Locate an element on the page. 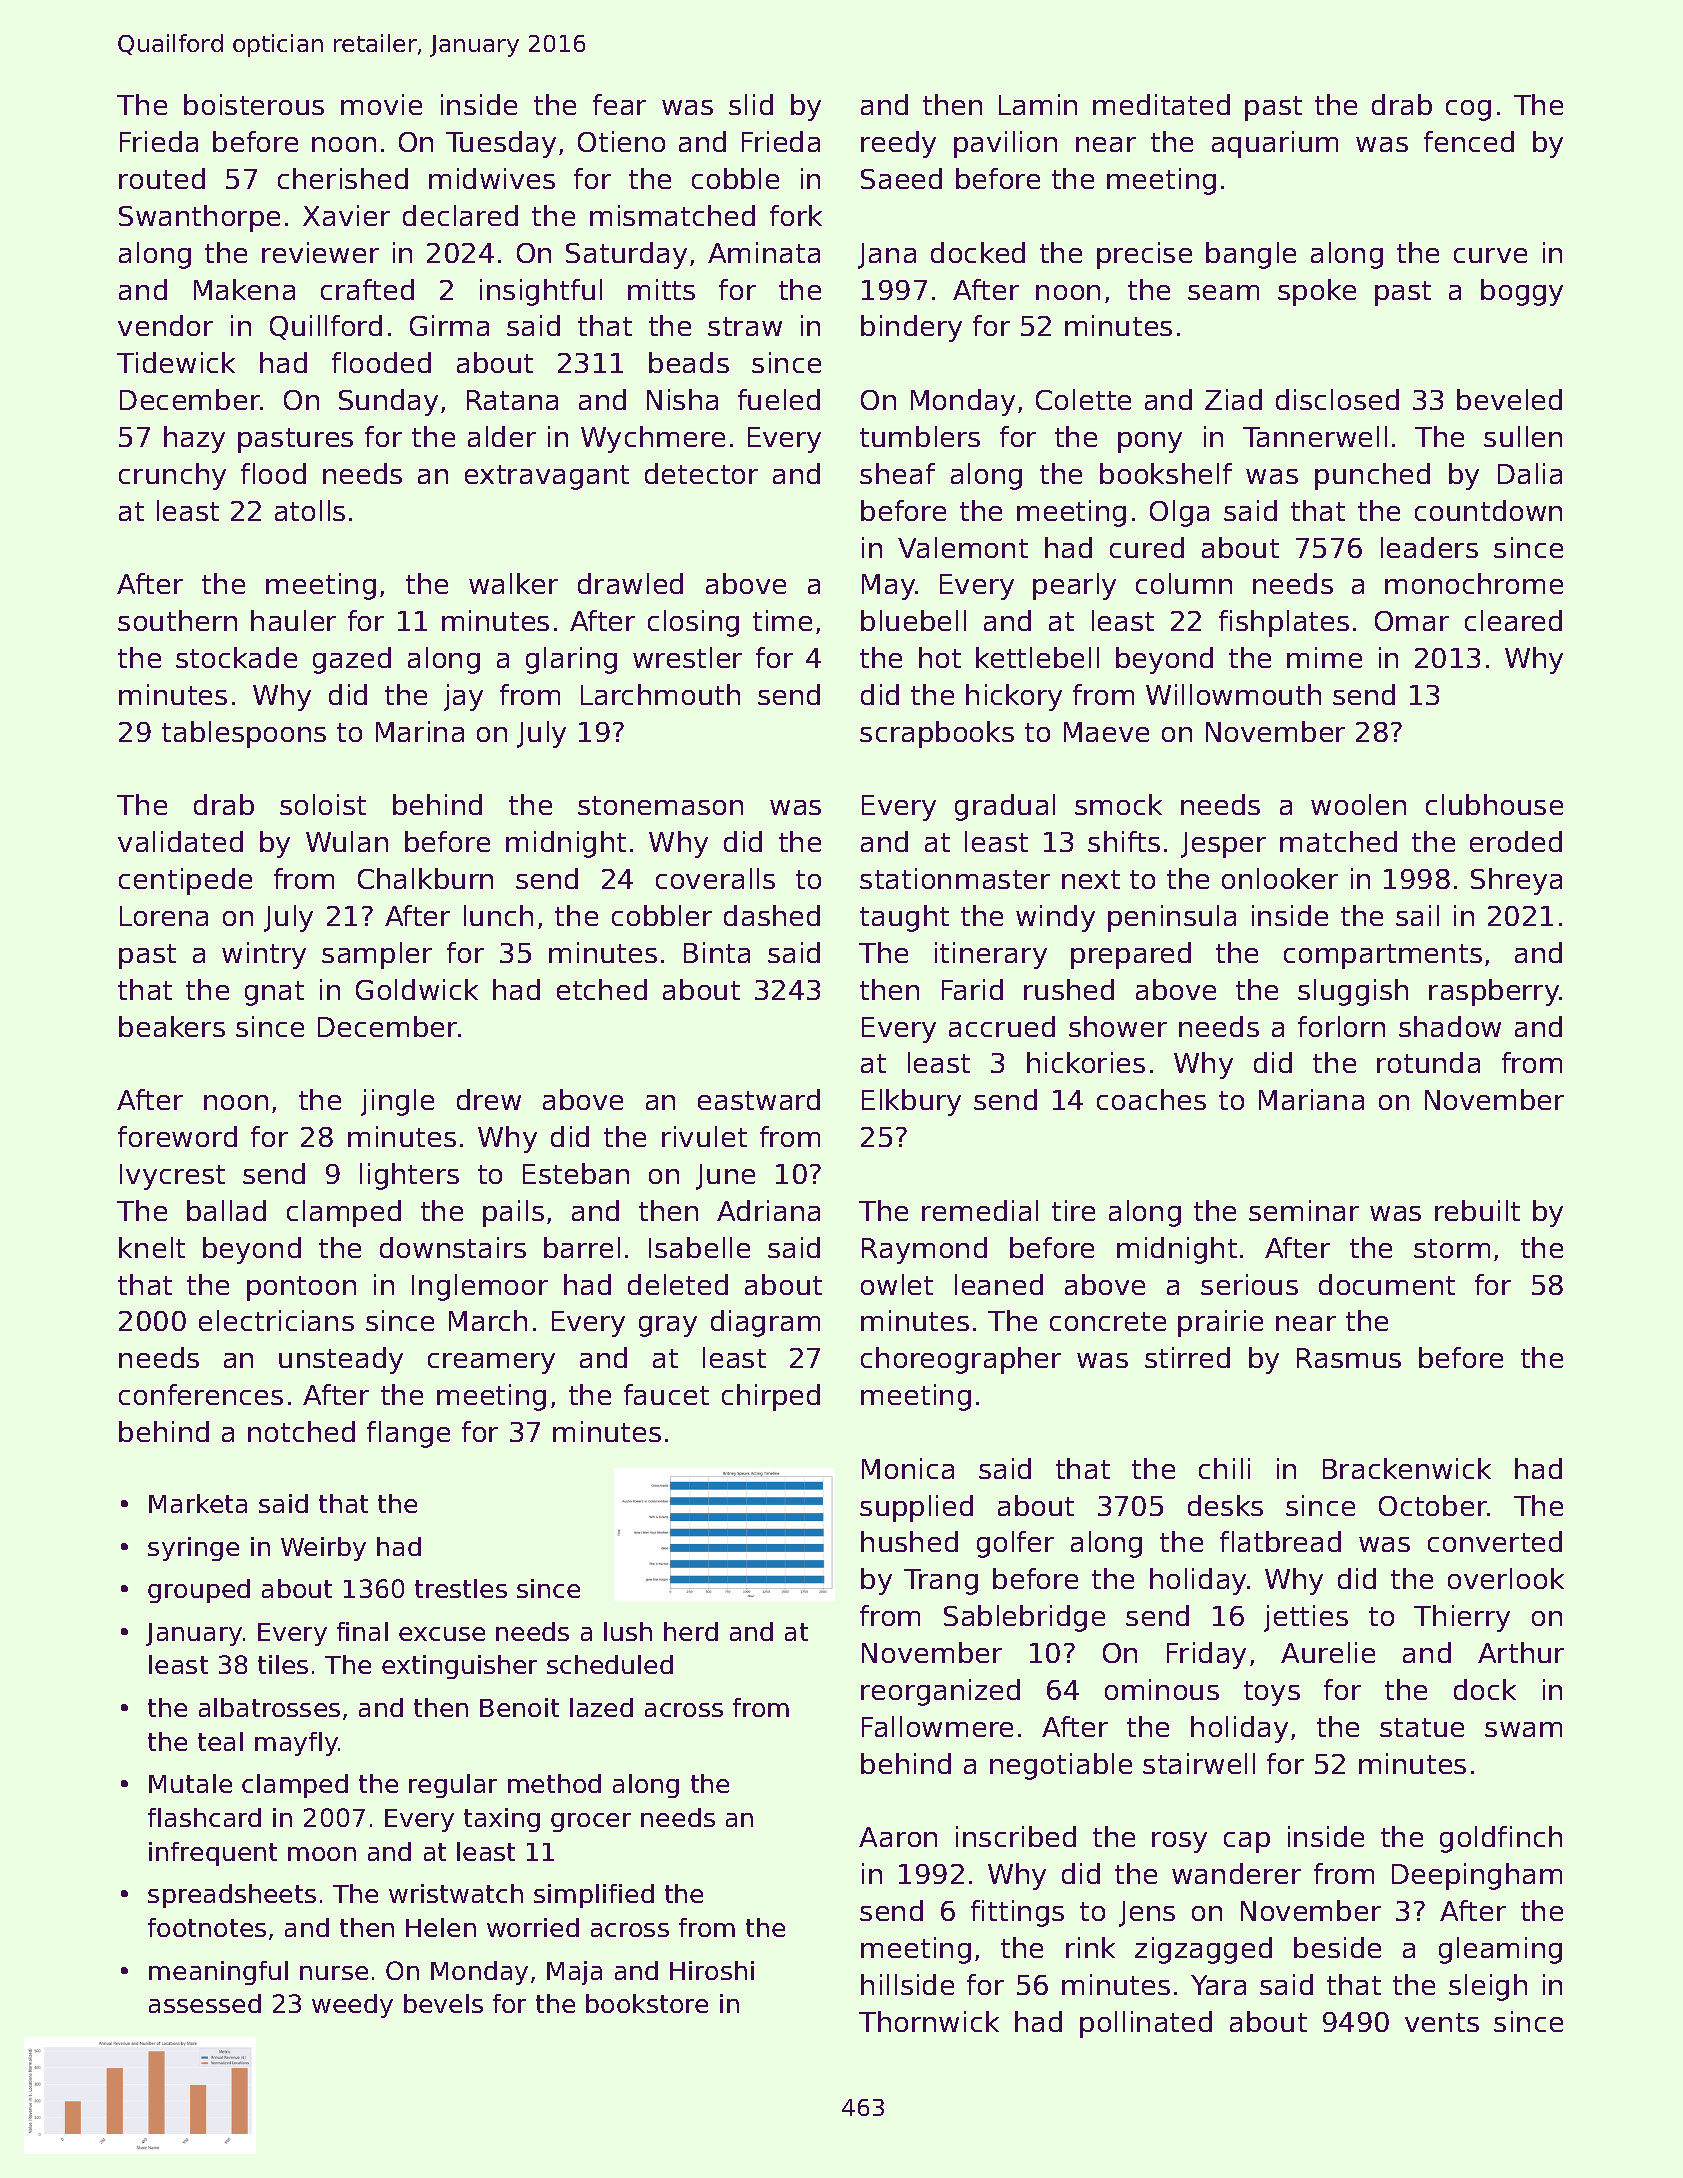 The height and width of the page is (2178, 1683). southern is located at coordinates (177, 620).
